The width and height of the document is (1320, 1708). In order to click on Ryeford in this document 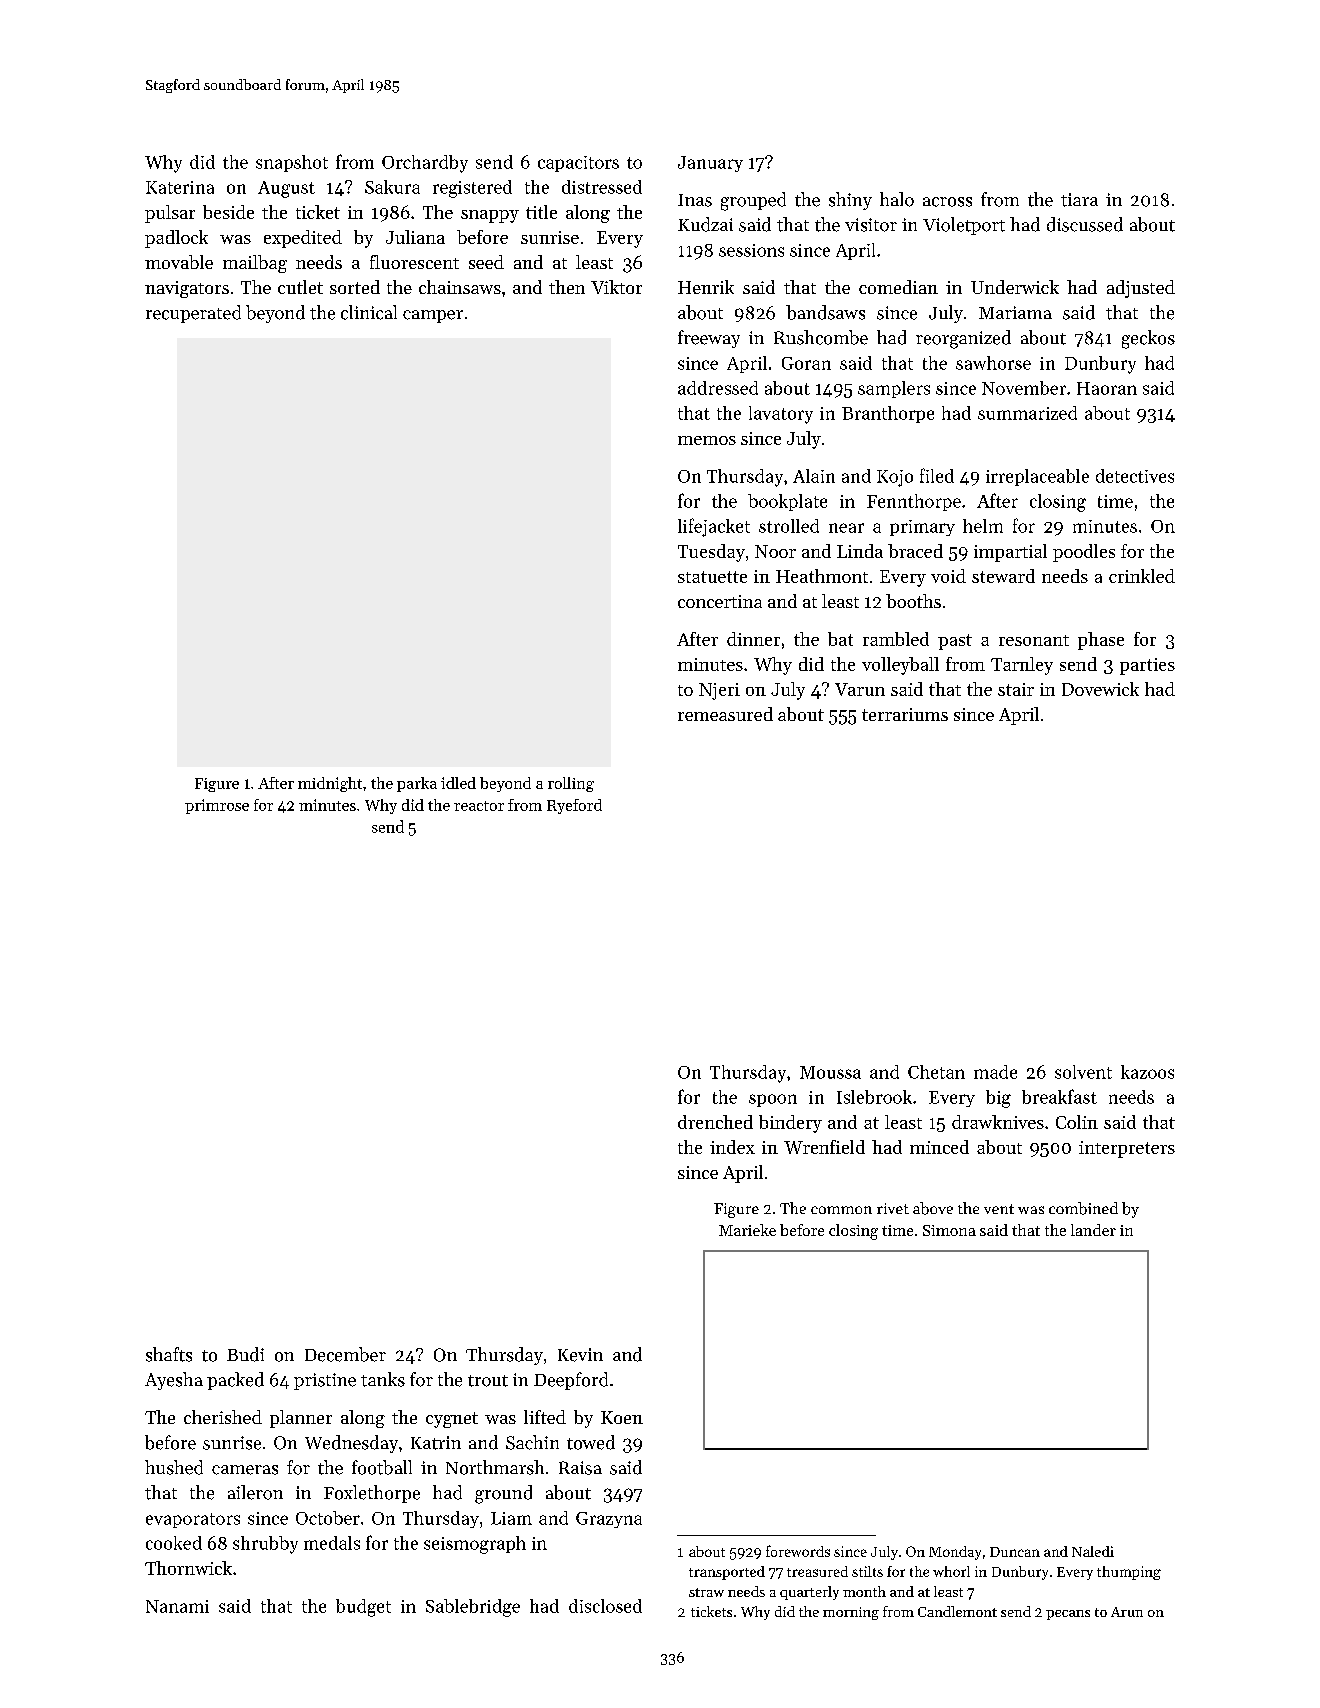, I will do `click(574, 806)`.
